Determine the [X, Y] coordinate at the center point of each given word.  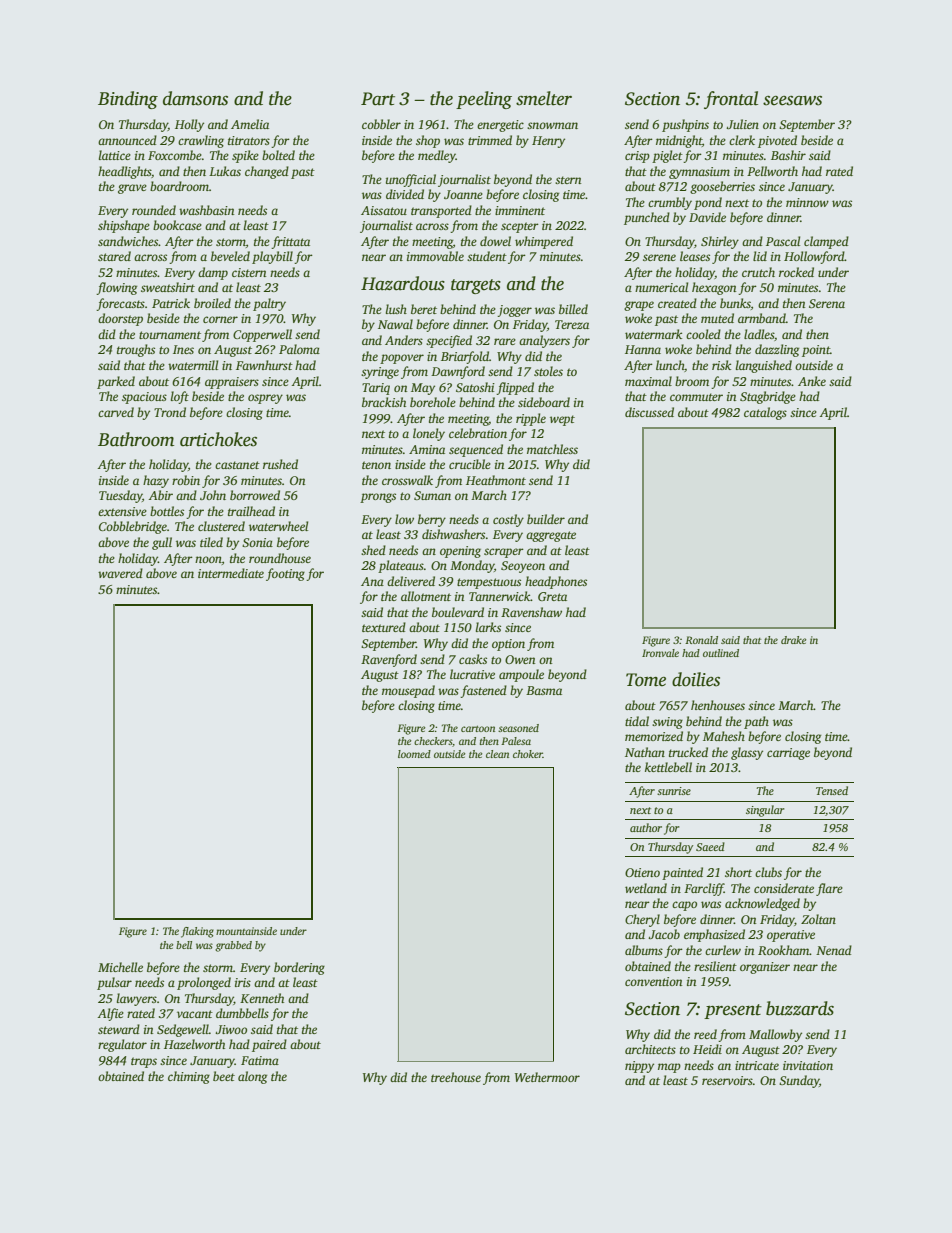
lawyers [137, 999]
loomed [414, 754]
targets [476, 286]
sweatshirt [168, 287]
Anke [812, 381]
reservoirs [727, 1080]
